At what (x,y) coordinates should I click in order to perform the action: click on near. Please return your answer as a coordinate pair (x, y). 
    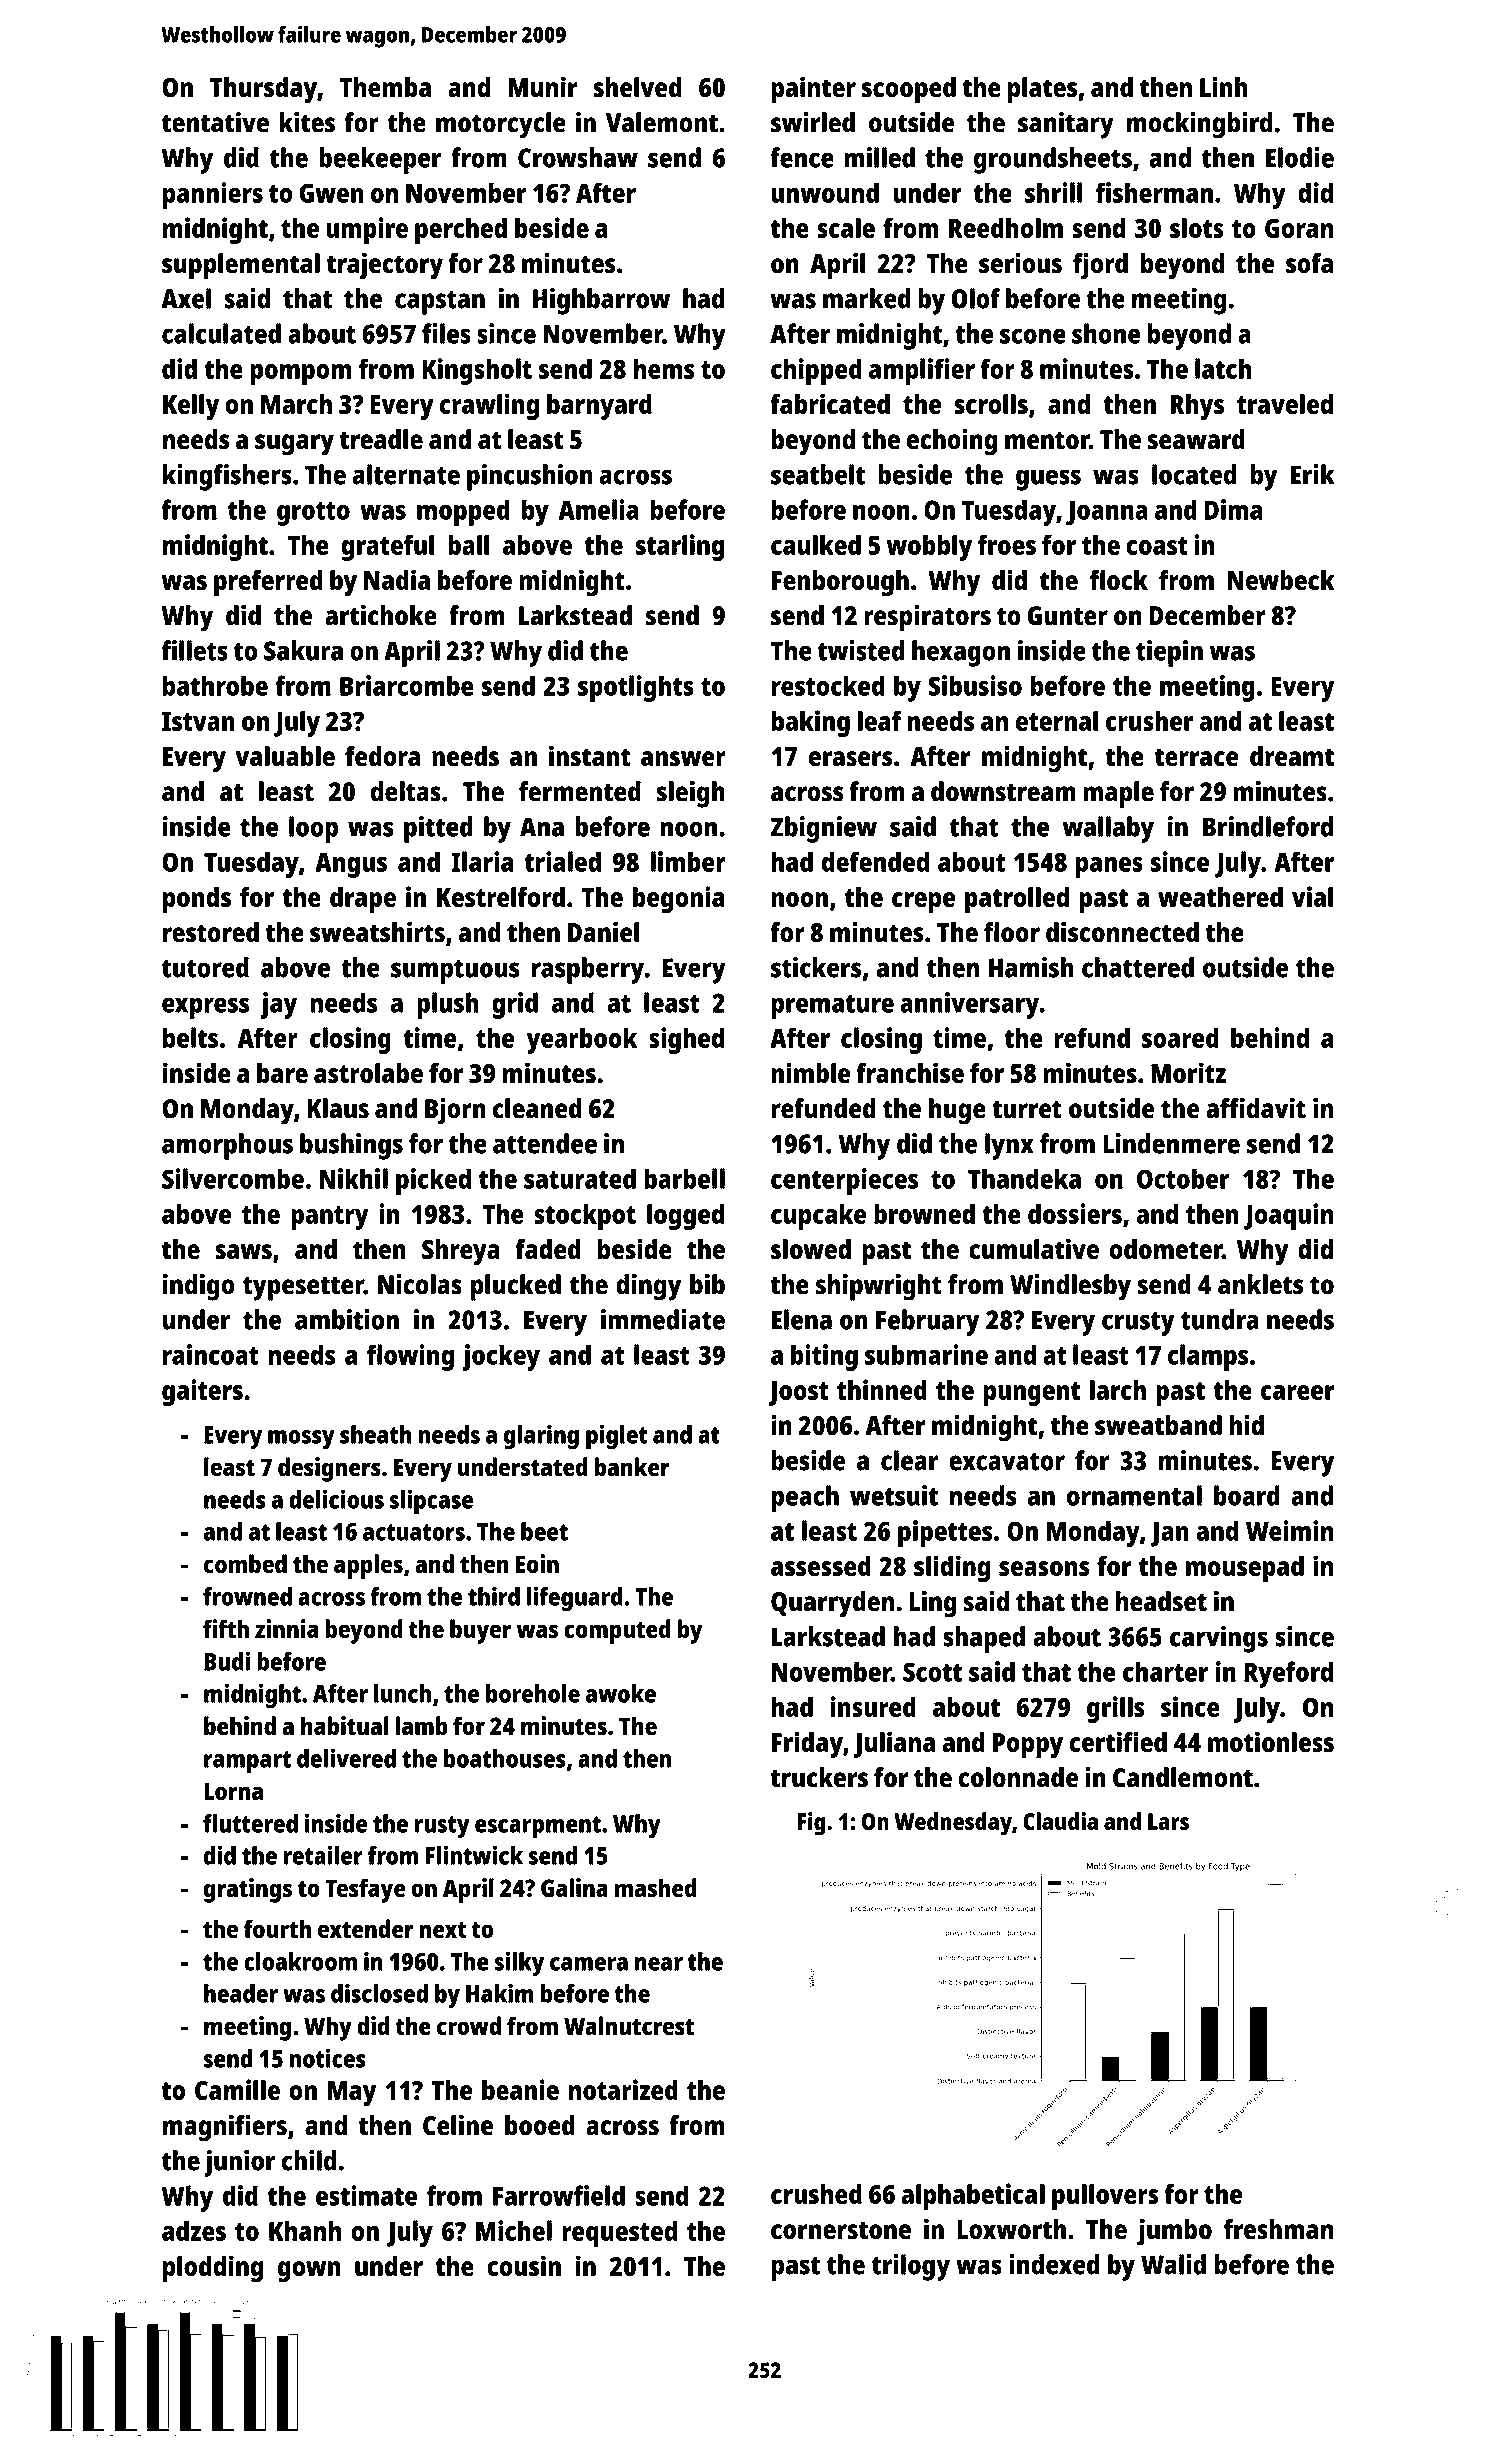
    Looking at the image, I should click on (659, 1964).
